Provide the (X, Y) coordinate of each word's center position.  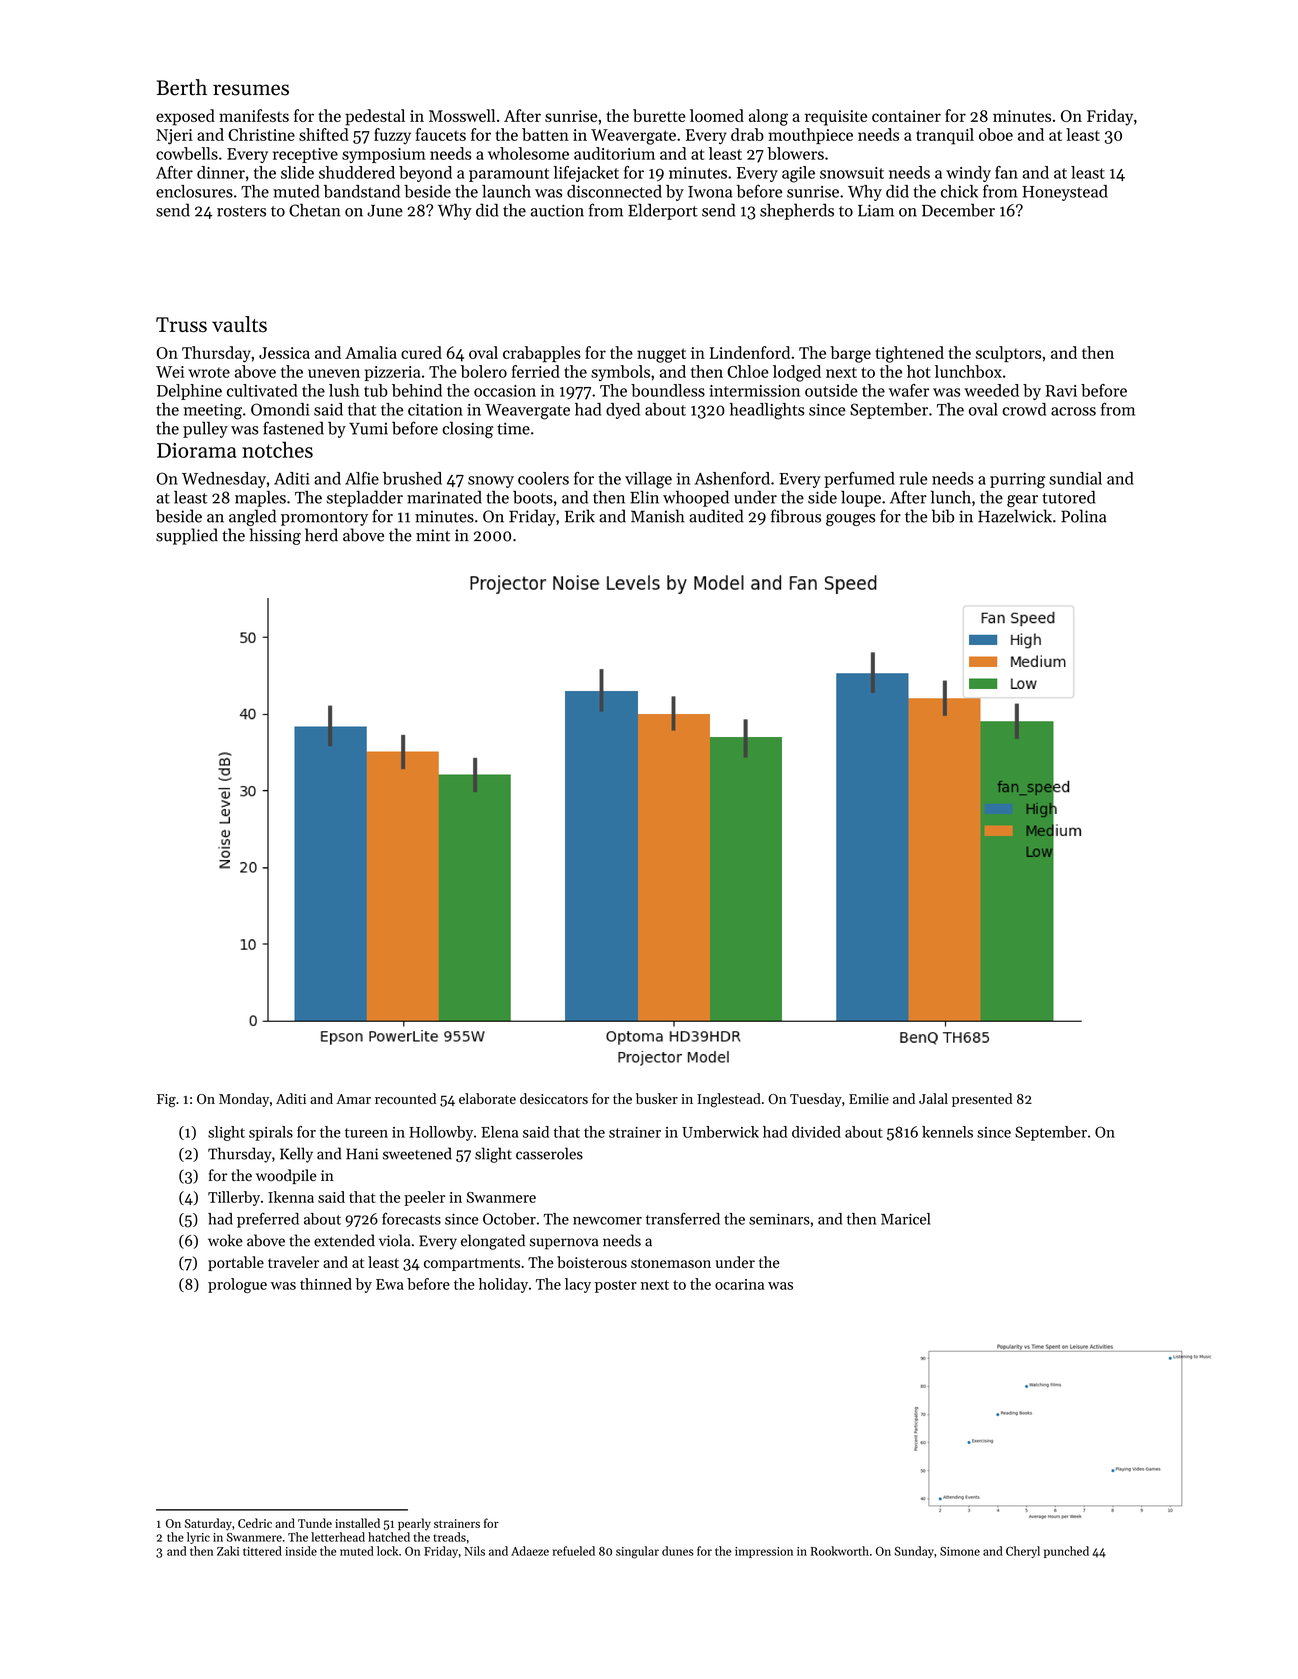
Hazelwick (1015, 516)
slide (297, 172)
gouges (850, 520)
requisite (836, 118)
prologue (237, 1285)
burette (659, 115)
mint (433, 535)
